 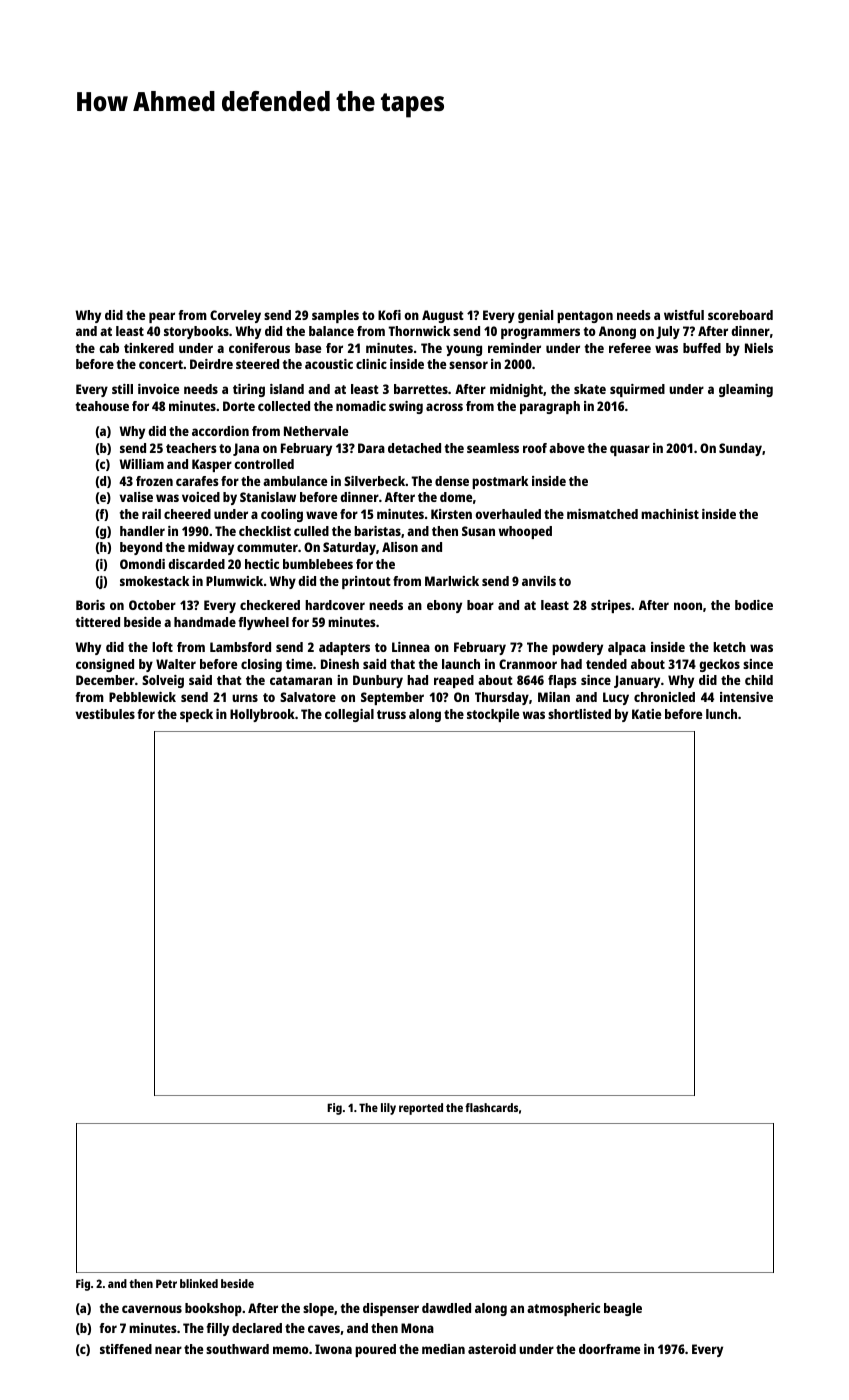 What do you see at coordinates (684, 315) in the screenshot?
I see `wistful` at bounding box center [684, 315].
